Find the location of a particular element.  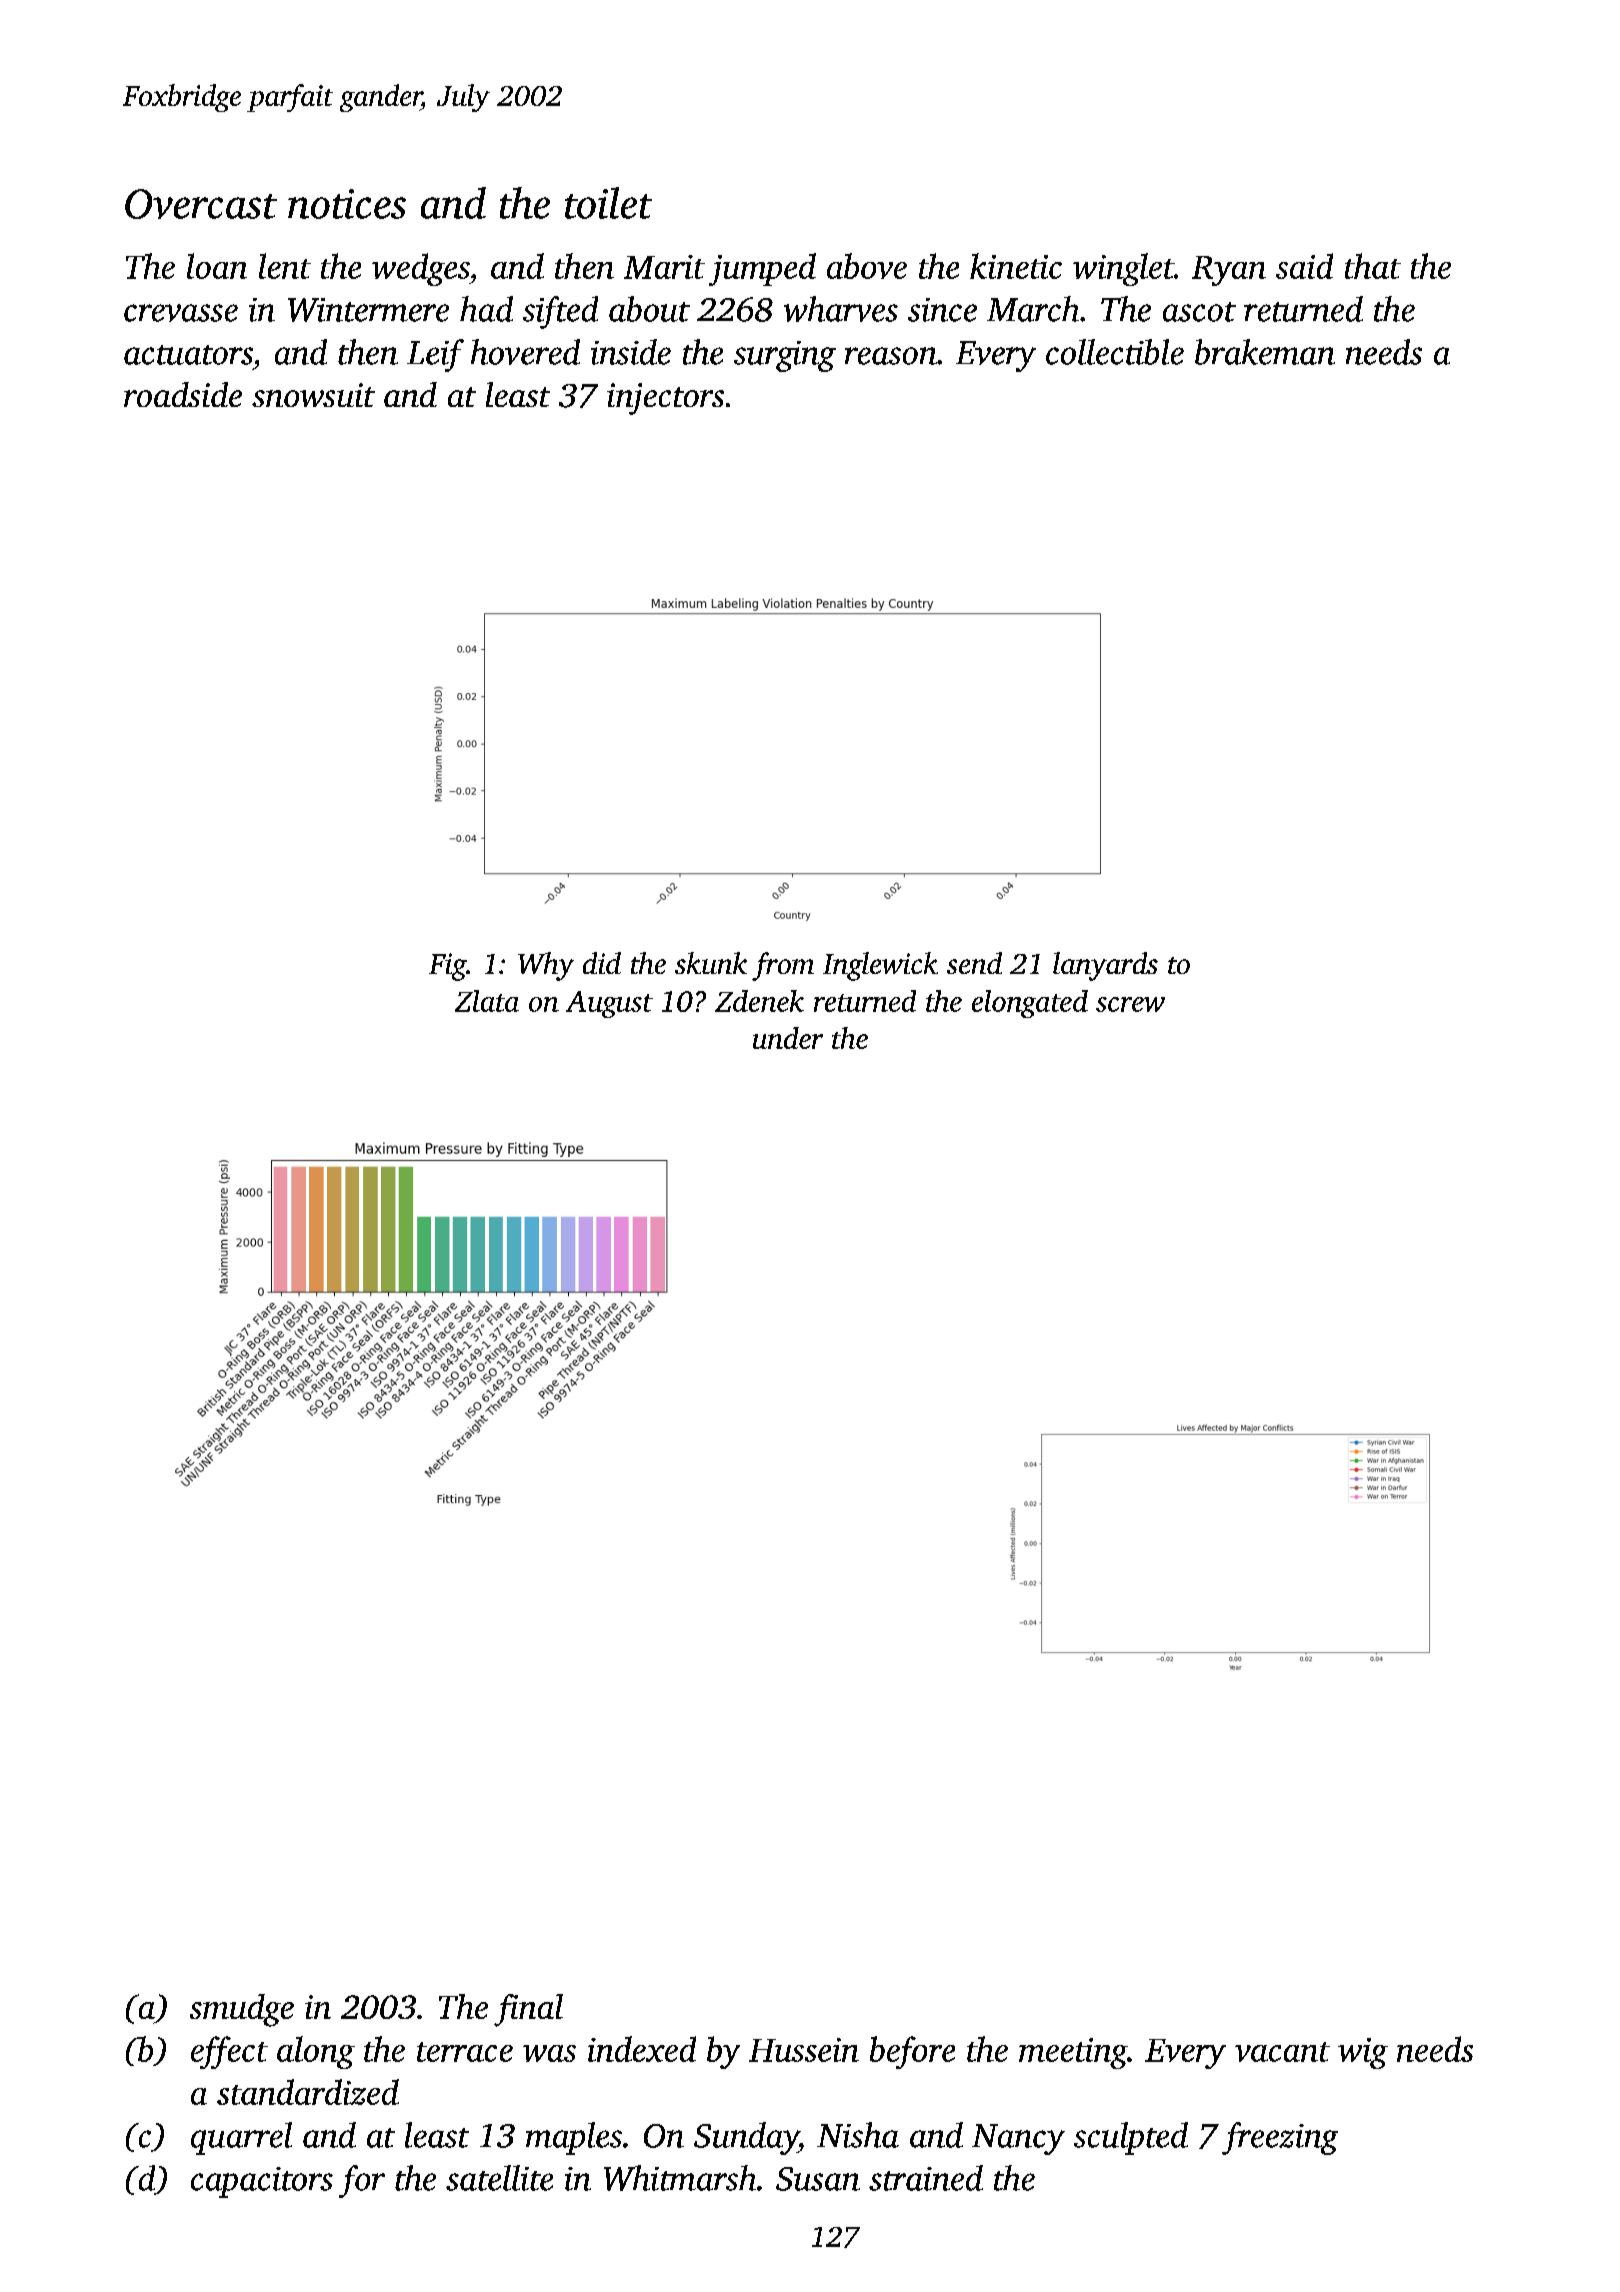

reason is located at coordinates (891, 356).
